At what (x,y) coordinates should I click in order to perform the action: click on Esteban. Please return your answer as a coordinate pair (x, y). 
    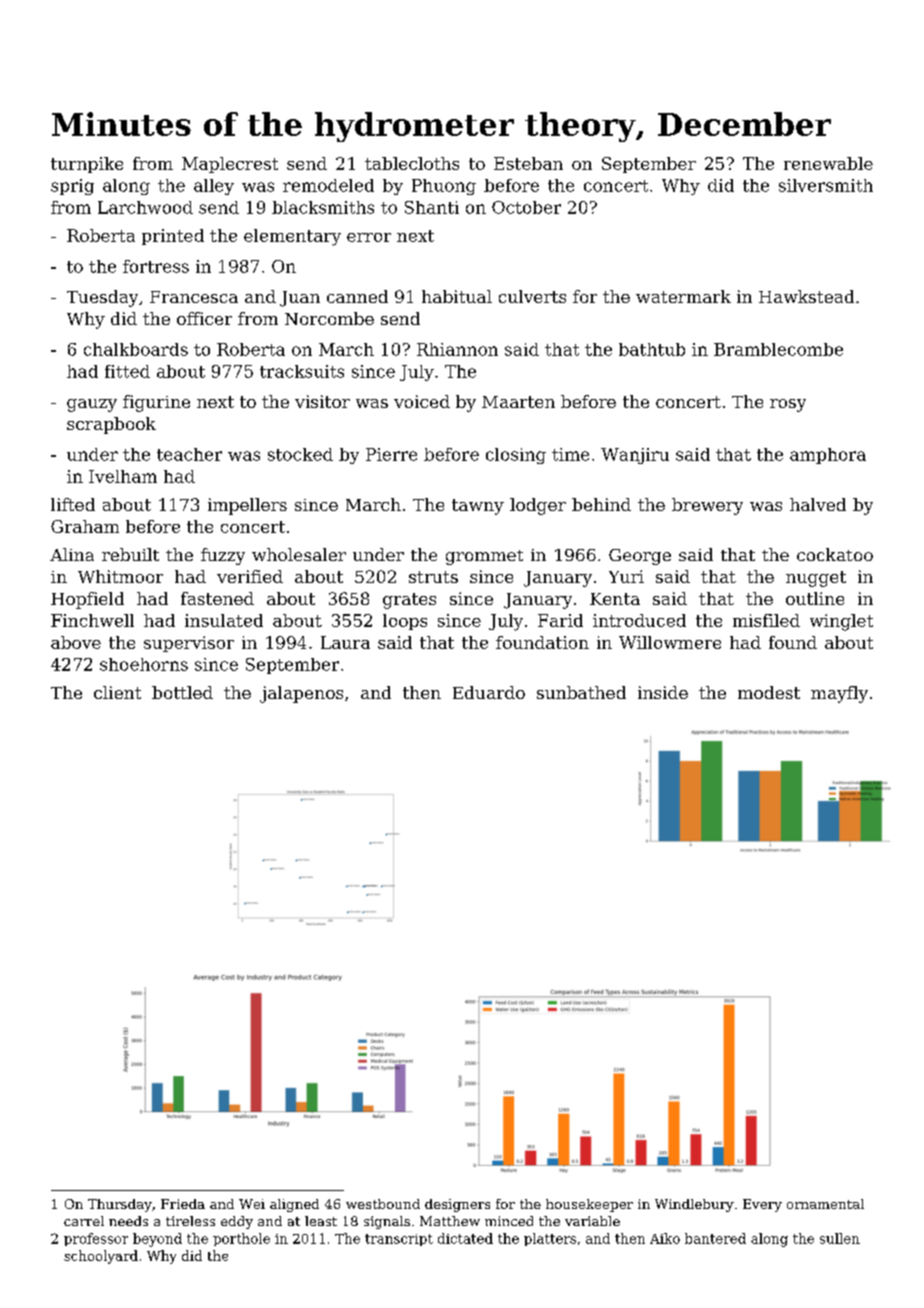
    Looking at the image, I should click on (528, 163).
